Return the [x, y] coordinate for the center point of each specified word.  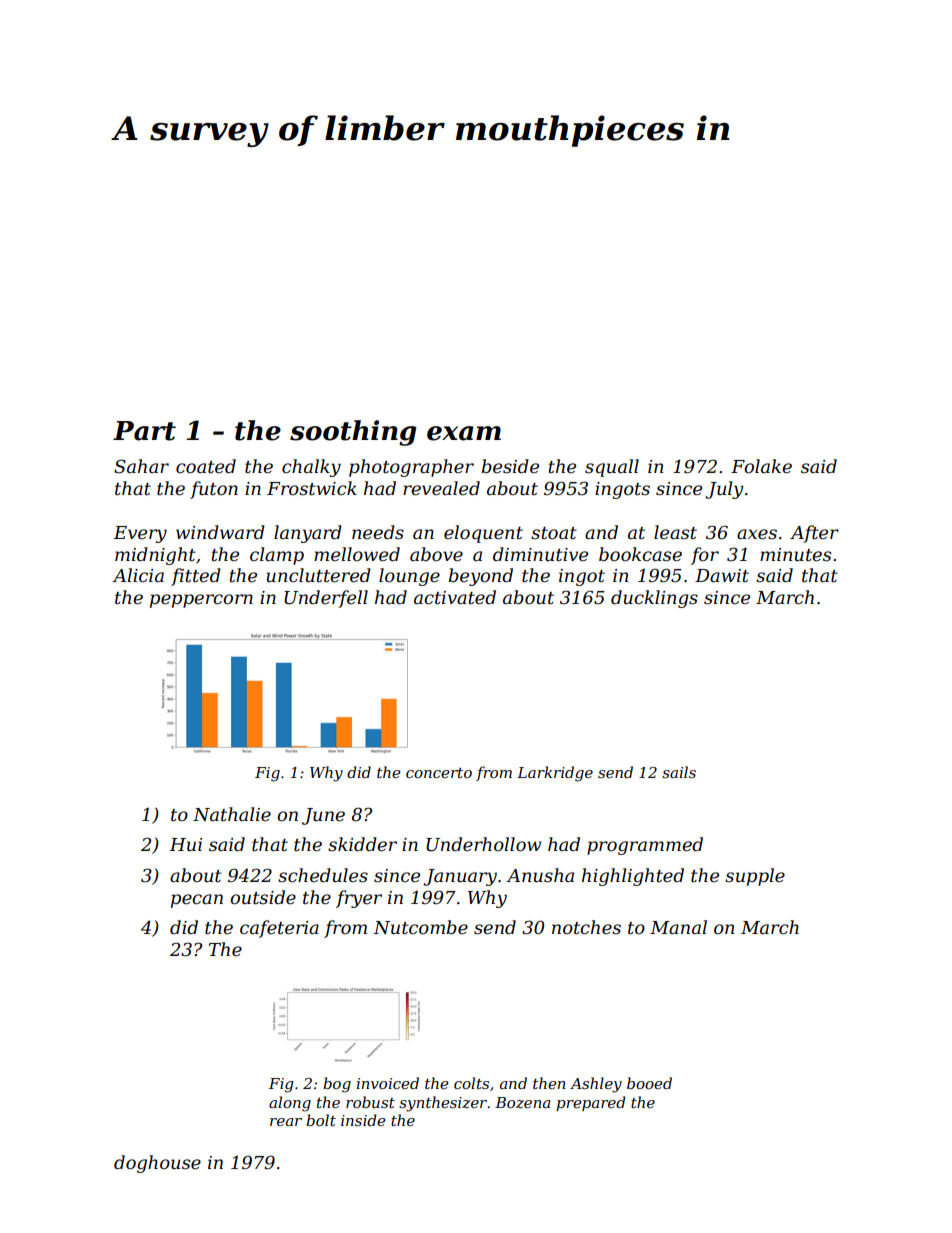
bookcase [640, 554]
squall [612, 468]
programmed [645, 846]
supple [755, 877]
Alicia [138, 575]
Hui [186, 844]
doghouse [157, 1164]
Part [144, 431]
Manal [678, 927]
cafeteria [279, 929]
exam [464, 433]
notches [586, 927]
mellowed [357, 554]
